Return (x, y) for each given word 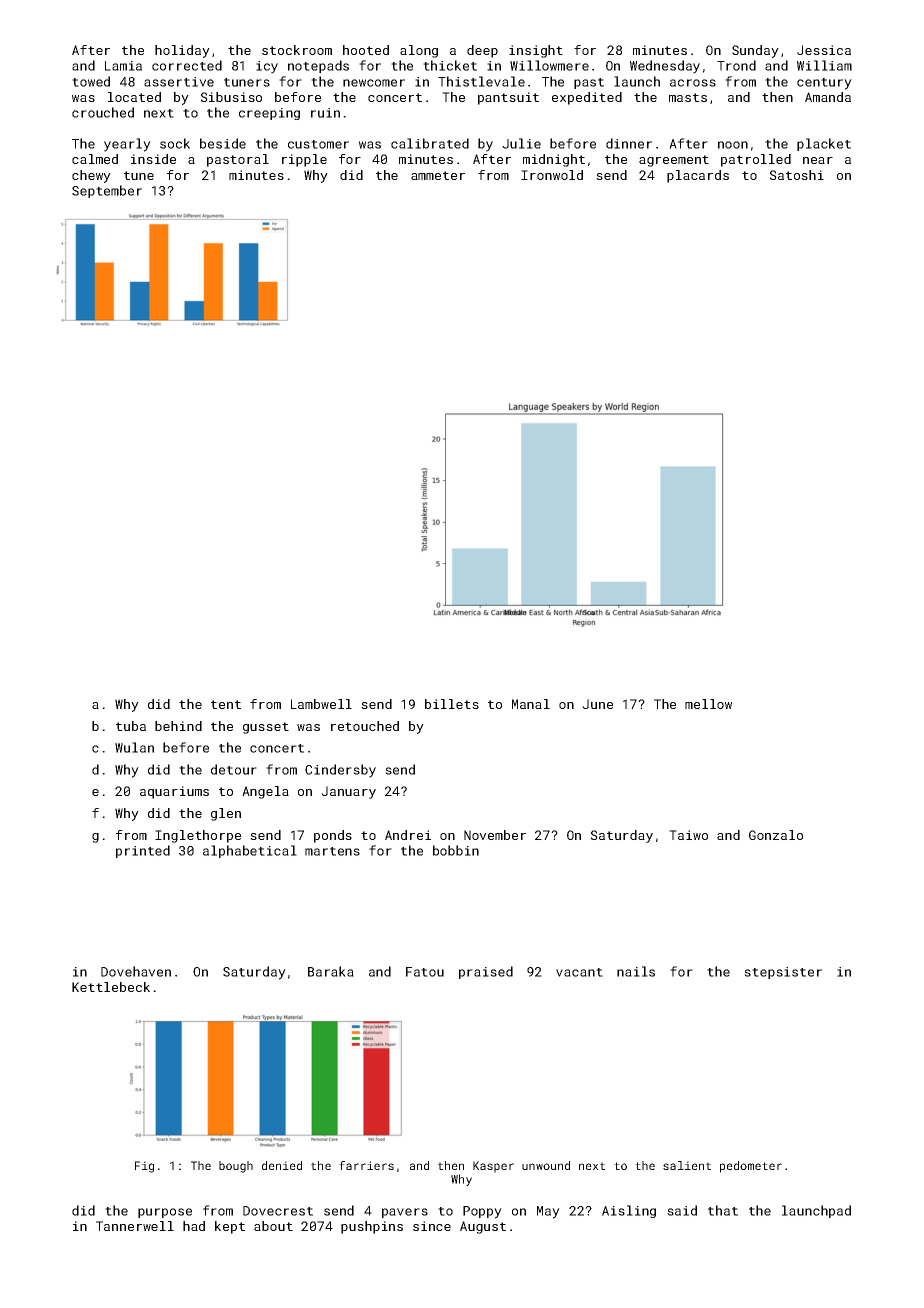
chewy (91, 176)
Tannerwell (135, 1226)
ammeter (438, 175)
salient (687, 1165)
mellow (708, 704)
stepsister (783, 973)
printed (143, 851)
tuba (131, 726)
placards (698, 176)
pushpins (372, 1227)
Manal (531, 704)
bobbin (456, 850)
